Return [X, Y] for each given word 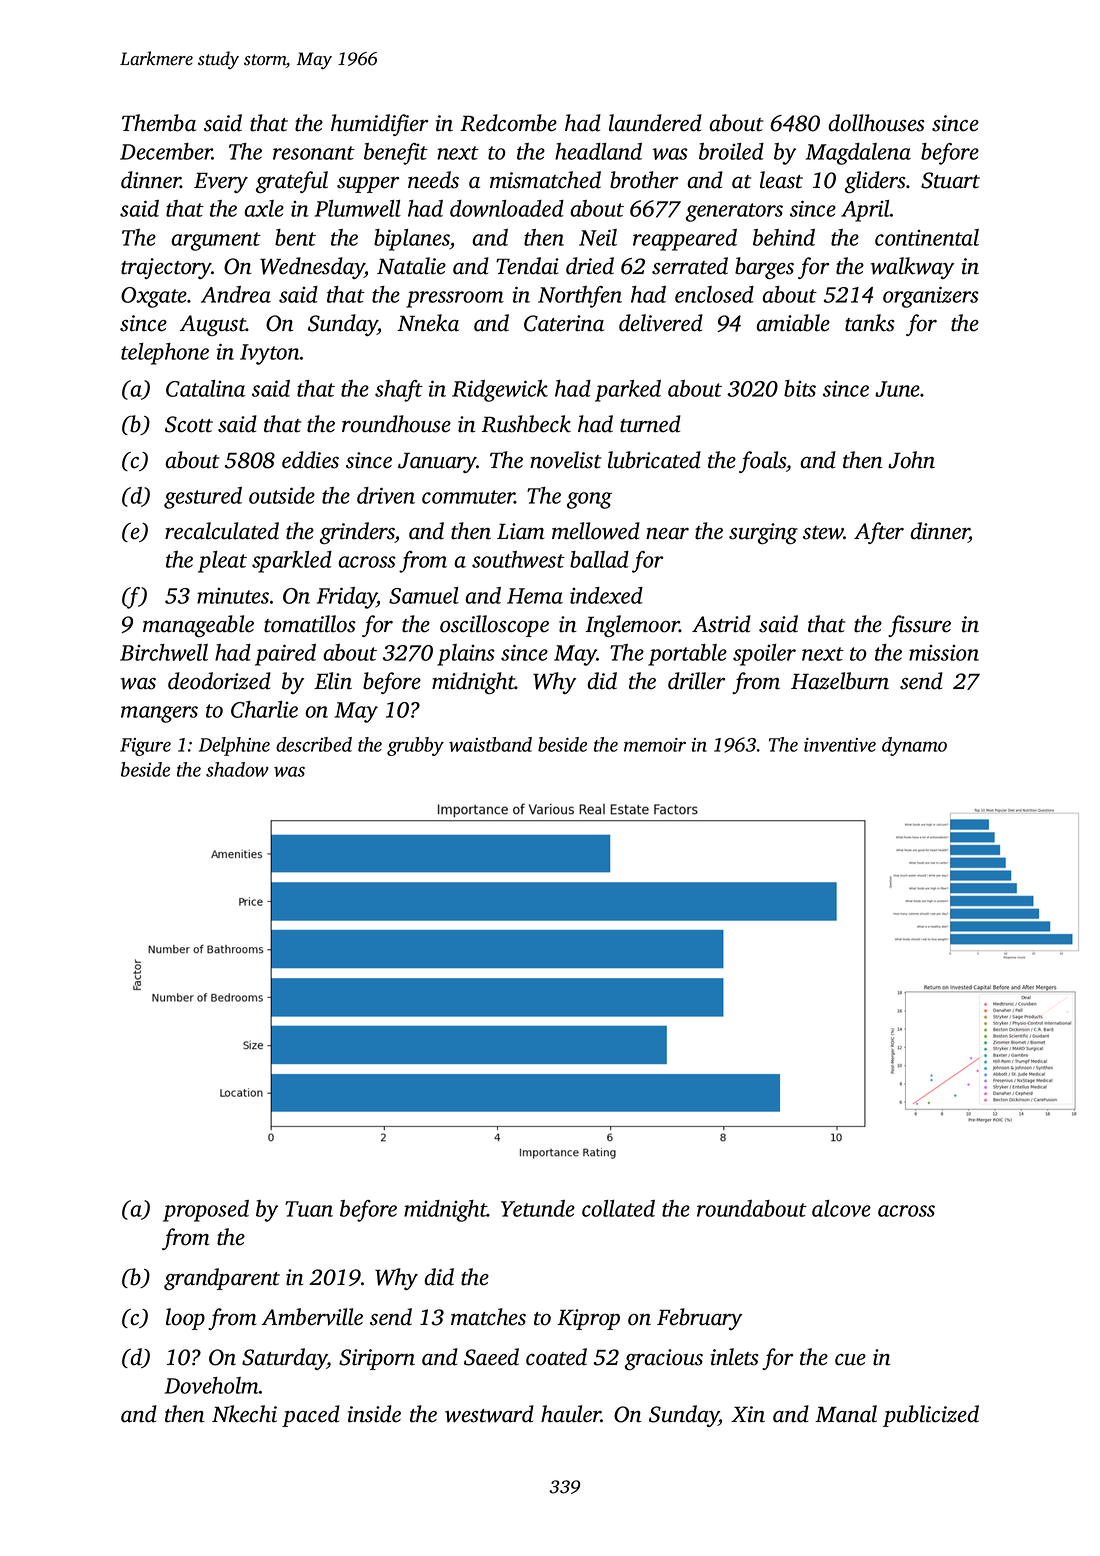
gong [589, 500]
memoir [655, 745]
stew [823, 533]
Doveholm [212, 1385]
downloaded [507, 208]
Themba [159, 123]
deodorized [219, 681]
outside [282, 495]
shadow [237, 769]
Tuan [309, 1209]
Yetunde [538, 1208]
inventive [840, 745]
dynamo [914, 746]
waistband [490, 744]
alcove [841, 1208]
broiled [731, 151]
